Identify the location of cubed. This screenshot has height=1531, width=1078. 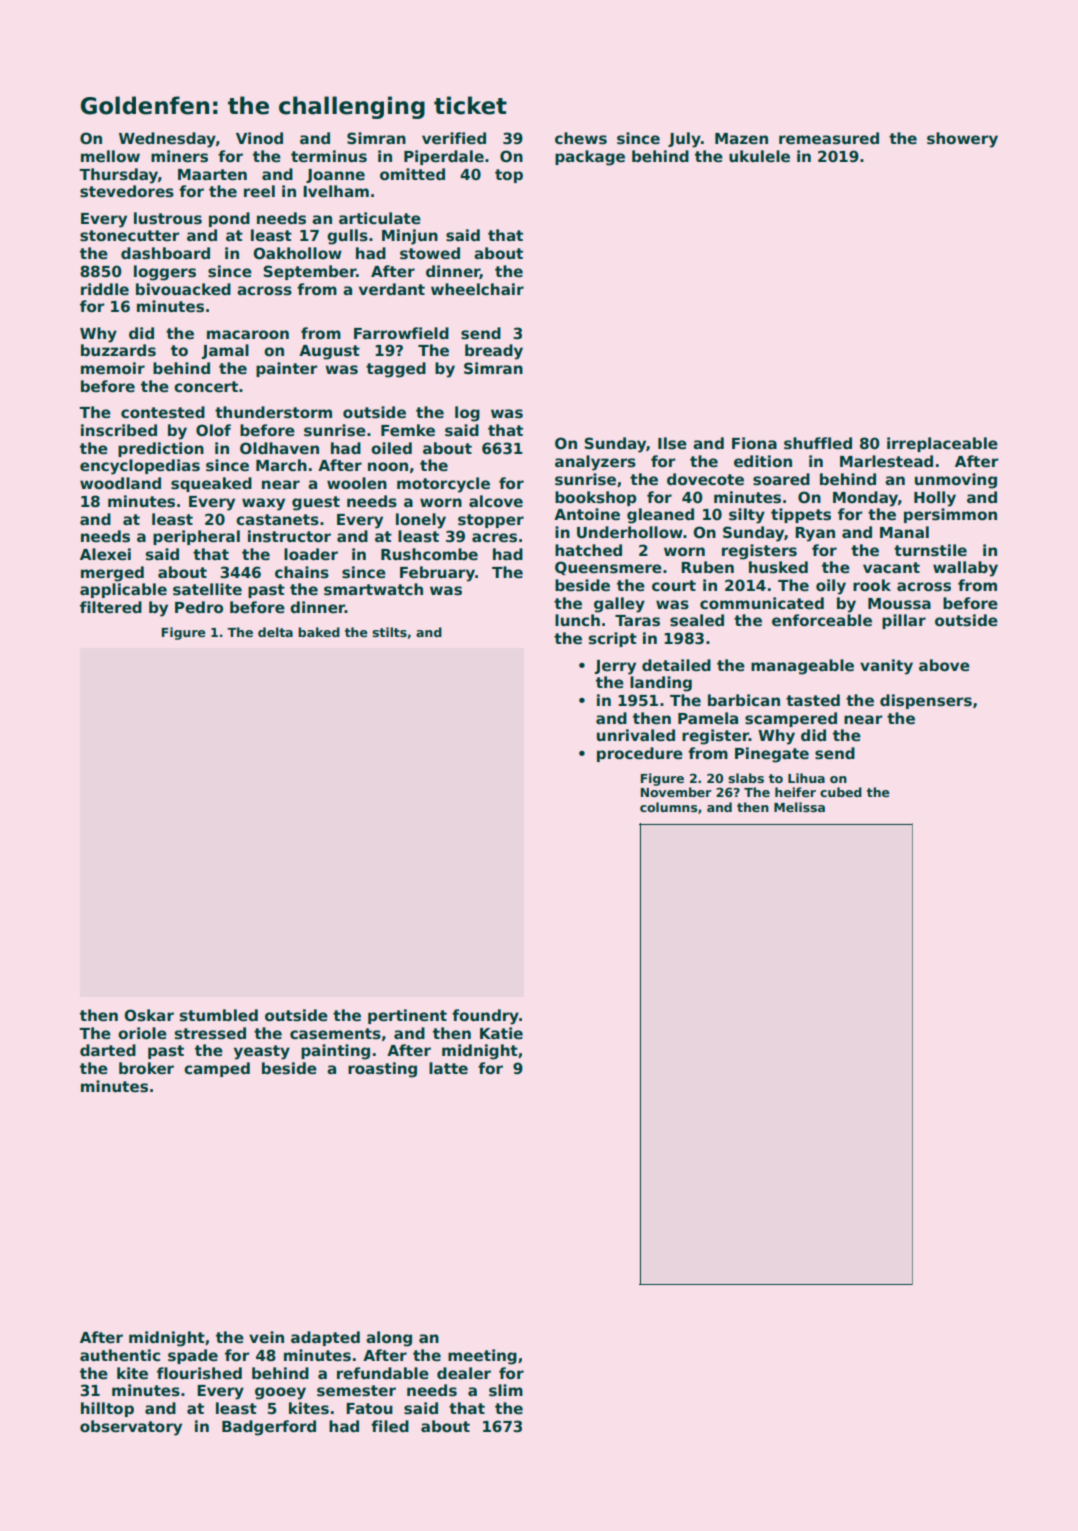
(841, 792).
